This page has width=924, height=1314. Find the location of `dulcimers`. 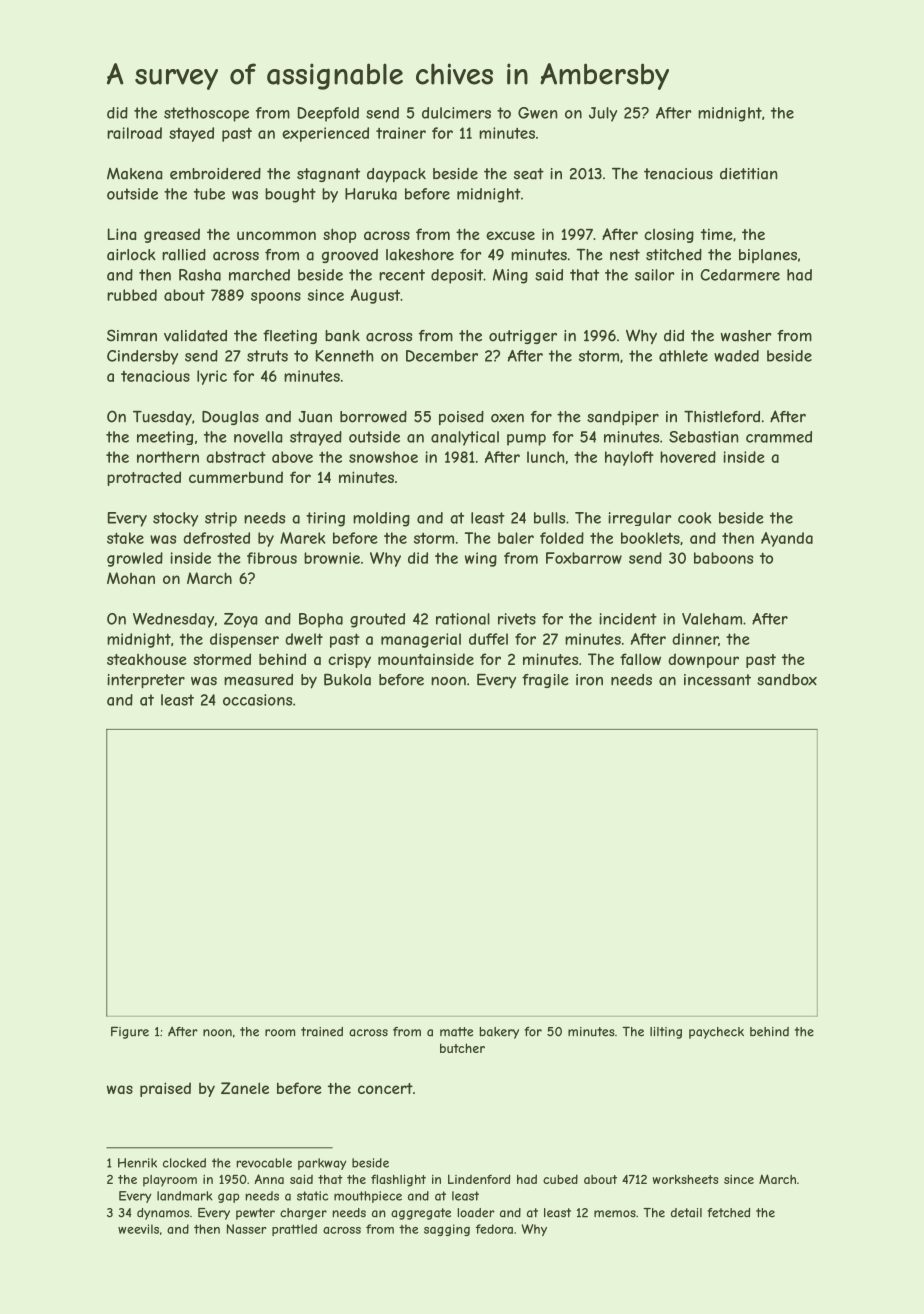

dulcimers is located at coordinates (456, 113).
